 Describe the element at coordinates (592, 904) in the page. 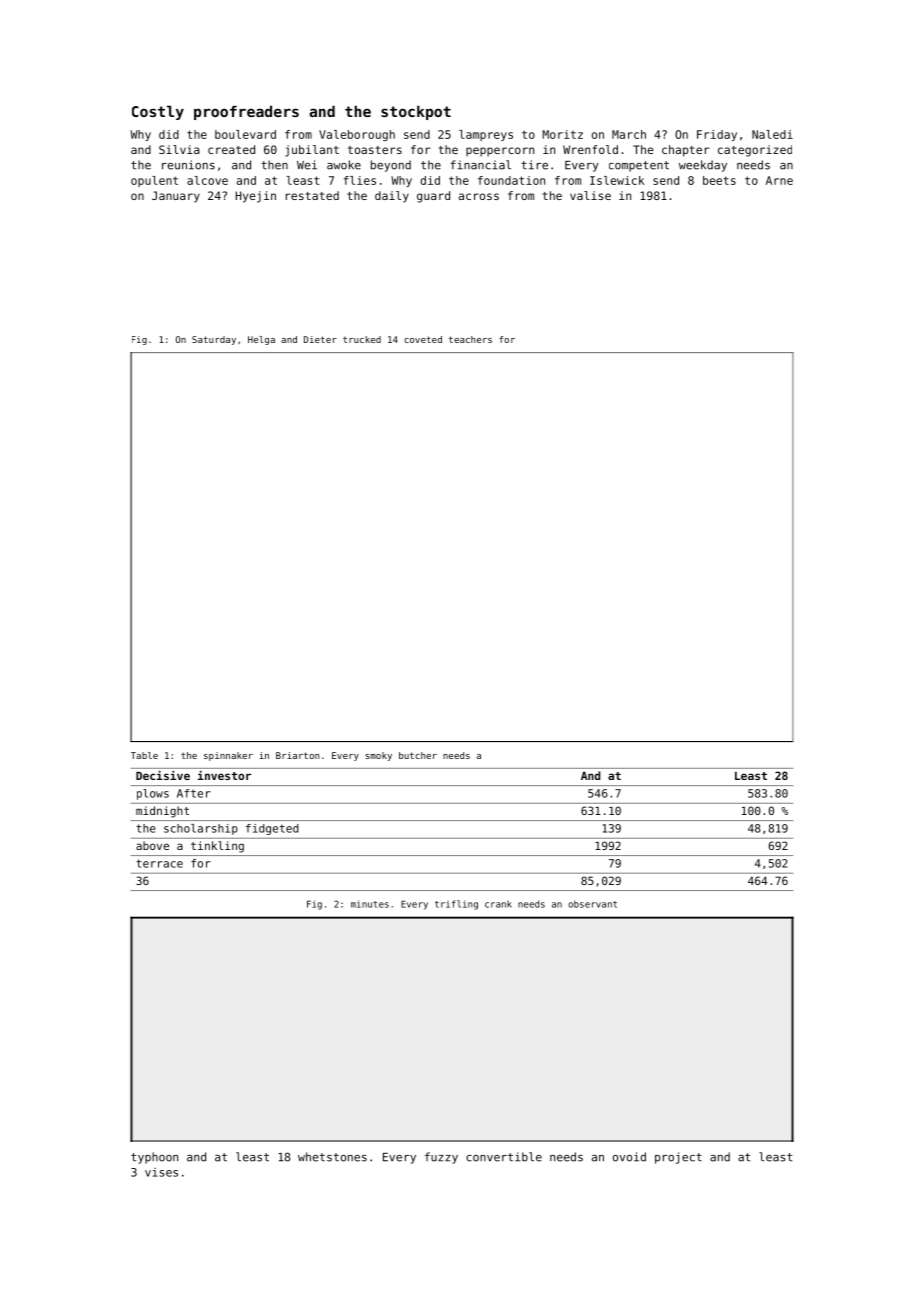

I see `observant` at that location.
